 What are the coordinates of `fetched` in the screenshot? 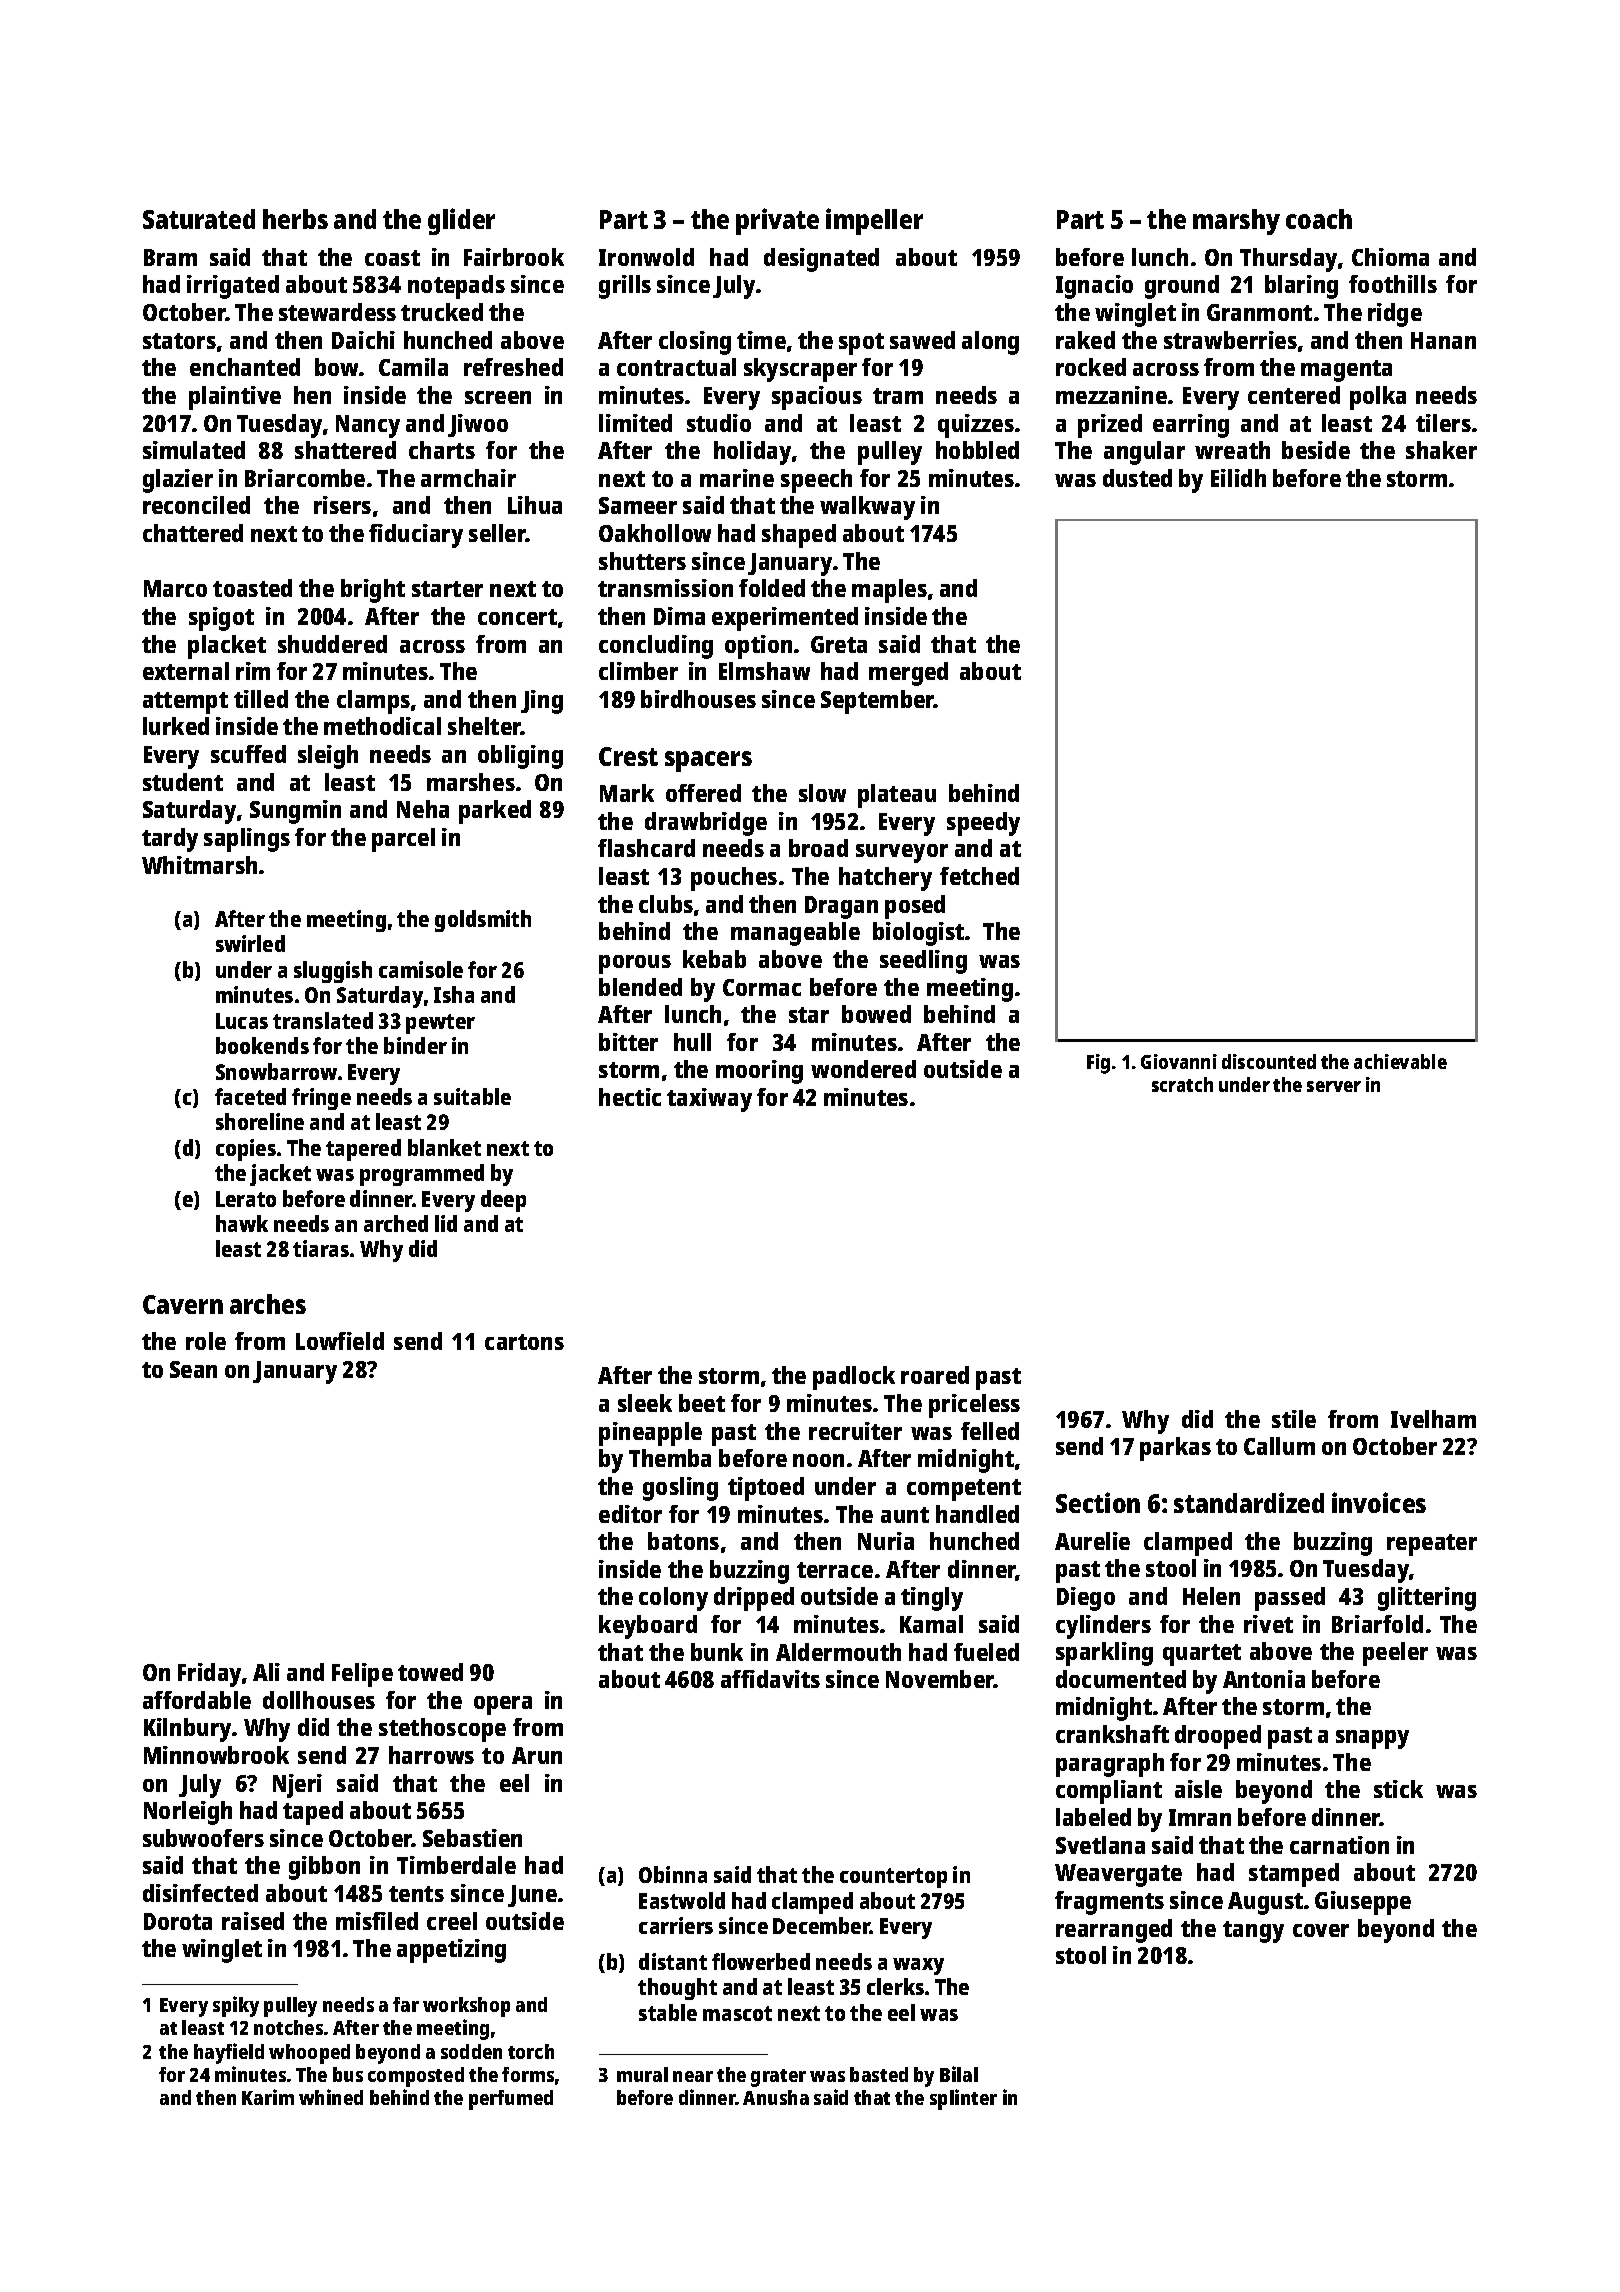 It's located at (979, 876).
